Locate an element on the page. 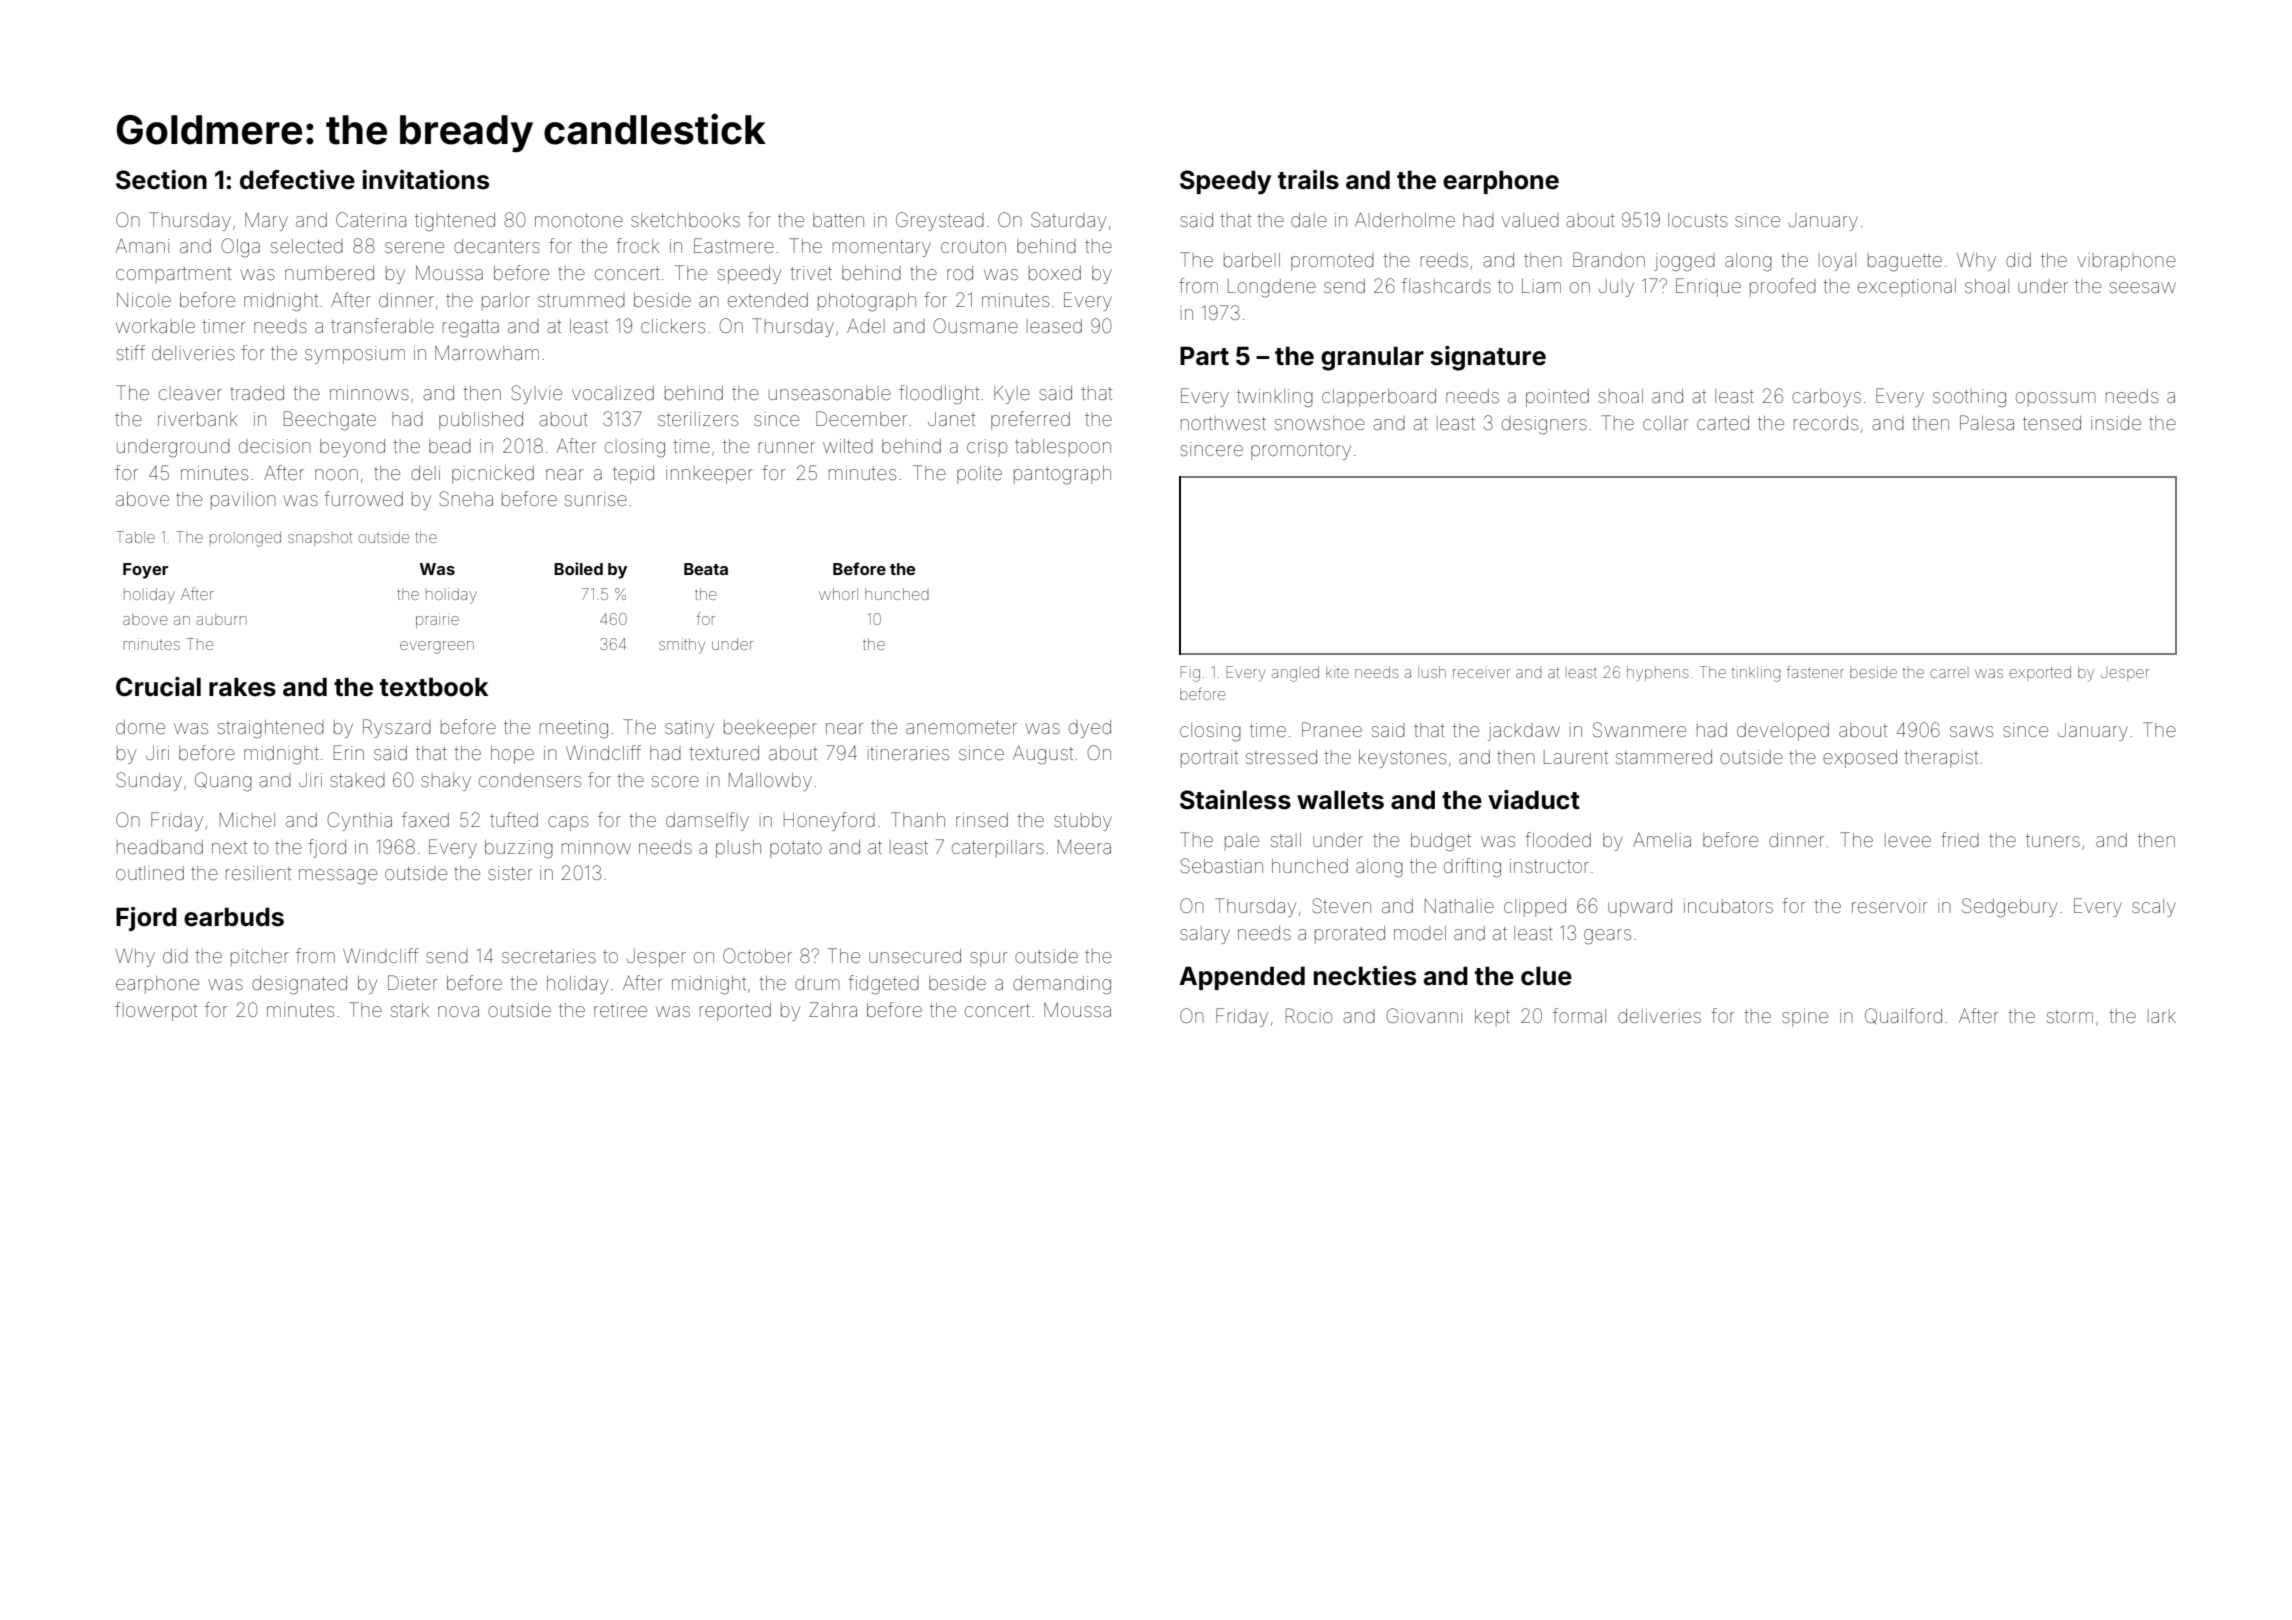  damselfly is located at coordinates (707, 821).
